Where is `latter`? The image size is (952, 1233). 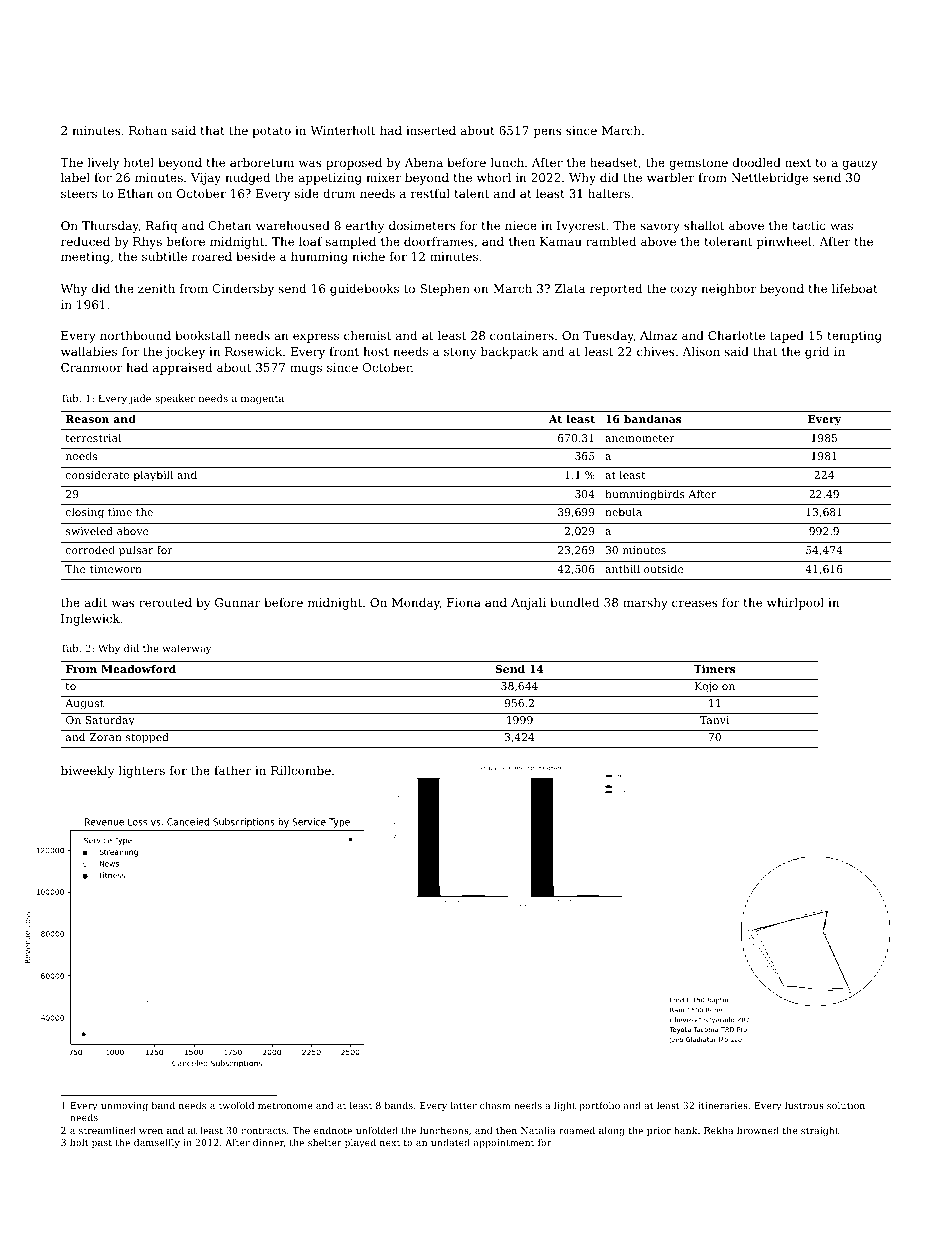 latter is located at coordinates (464, 1105).
